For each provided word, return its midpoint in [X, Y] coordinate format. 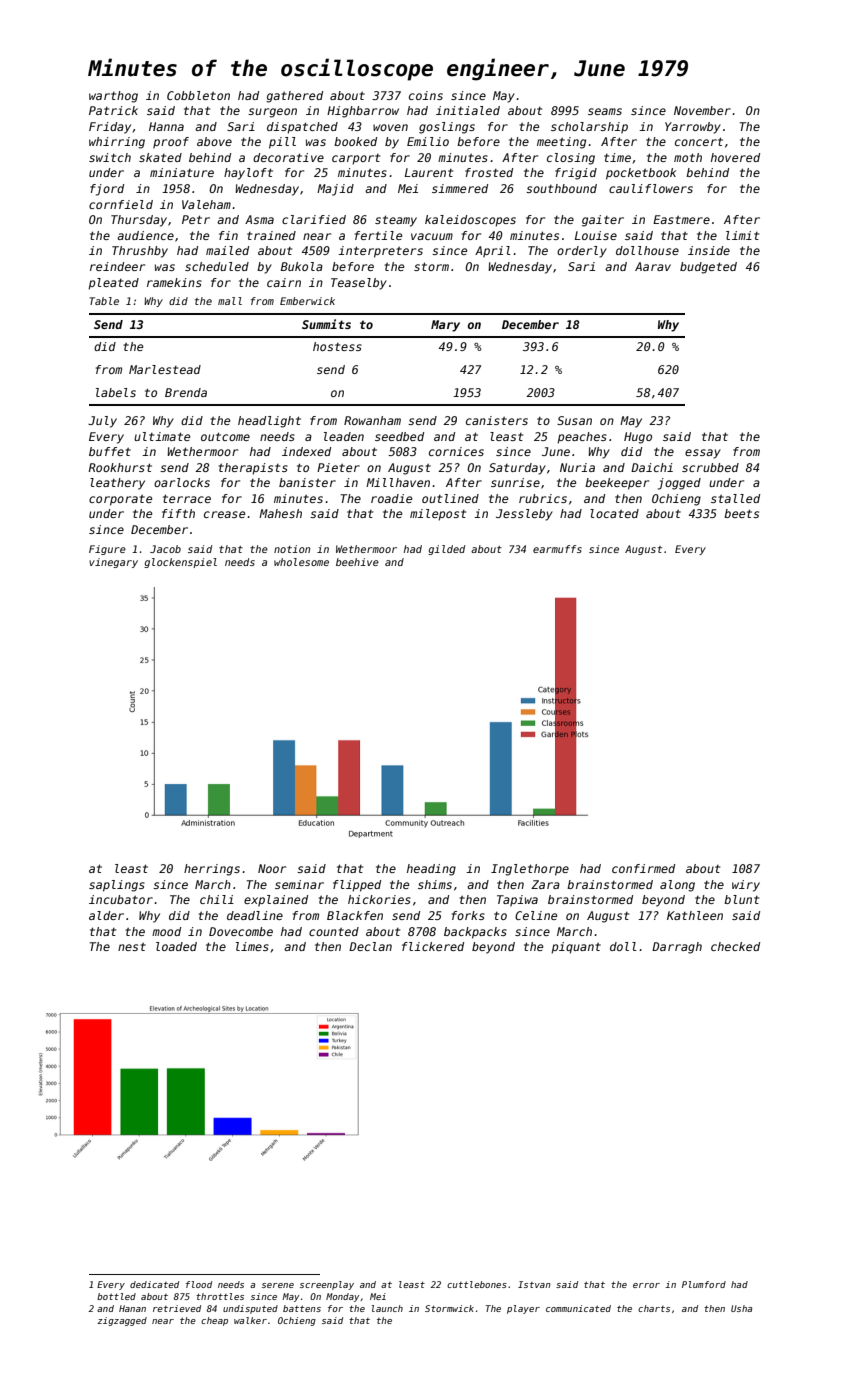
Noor [272, 868]
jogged [679, 484]
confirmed [643, 868]
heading [431, 870]
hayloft [248, 174]
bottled [116, 1296]
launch [387, 1308]
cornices [456, 451]
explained [276, 901]
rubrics [543, 498]
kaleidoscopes [470, 221]
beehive [357, 562]
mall [230, 301]
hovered [735, 157]
